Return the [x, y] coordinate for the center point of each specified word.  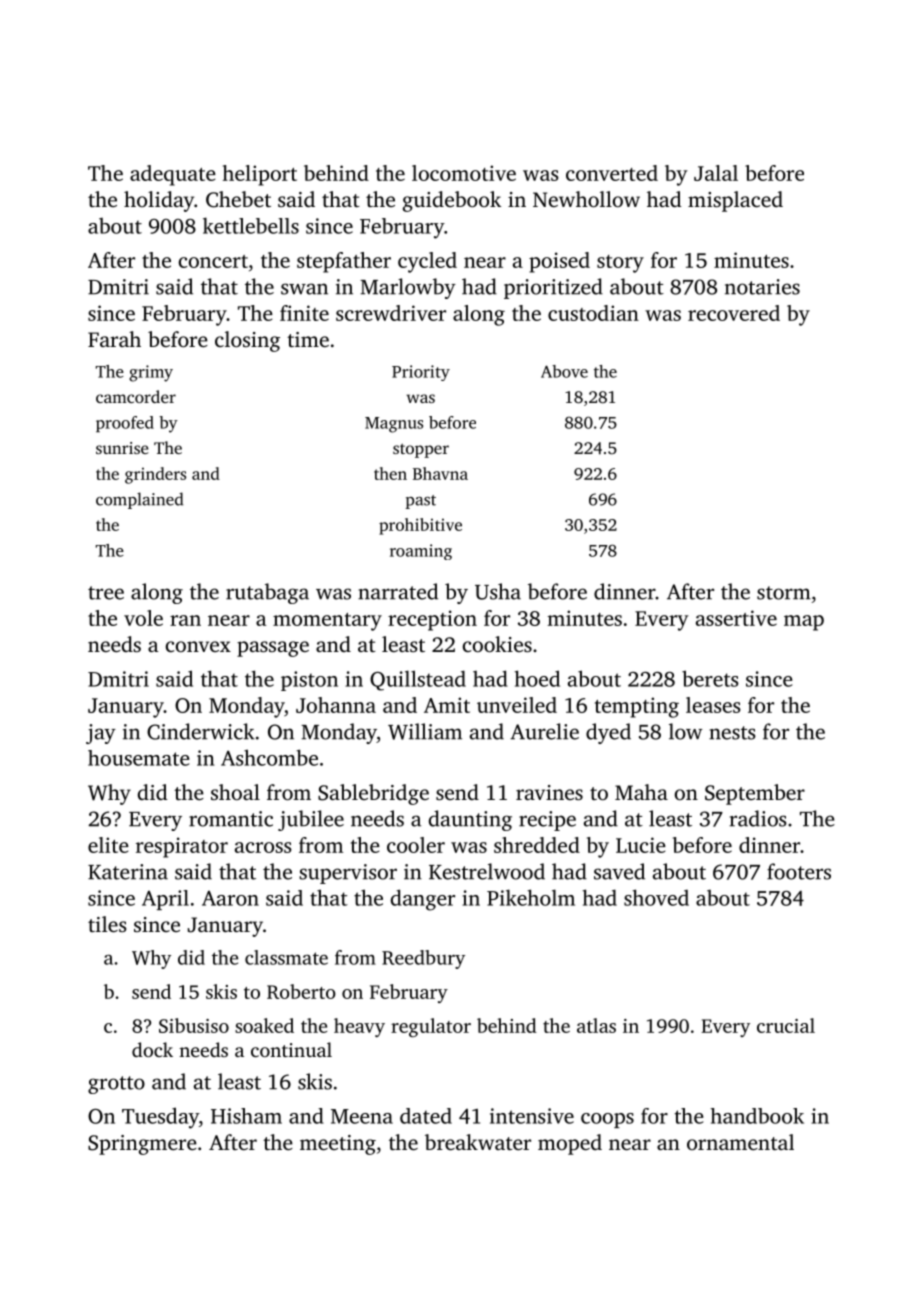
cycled [427, 262]
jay [101, 734]
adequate [173, 175]
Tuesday [160, 1118]
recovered [734, 313]
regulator [431, 1027]
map [804, 623]
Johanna [336, 705]
